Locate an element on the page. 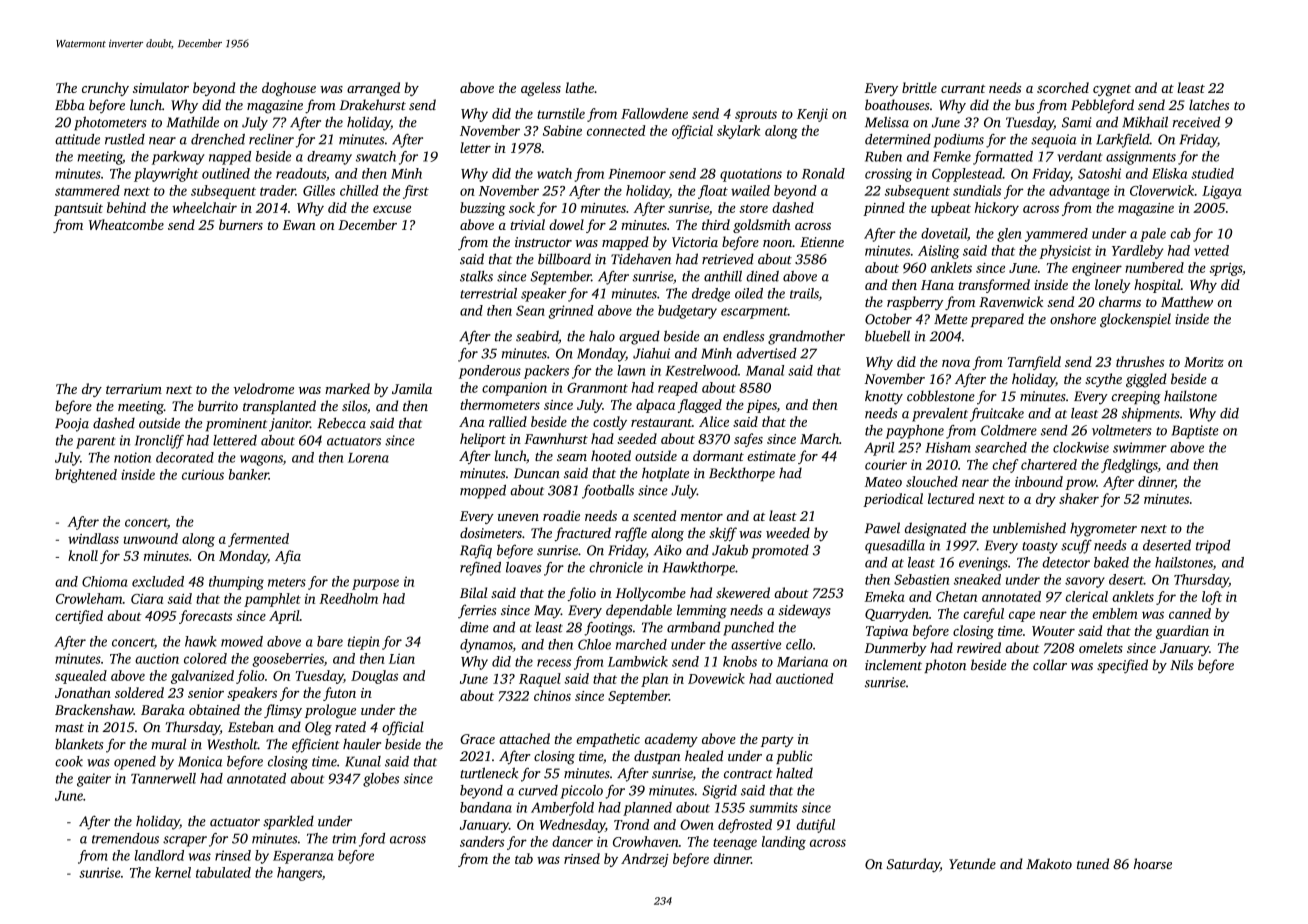 This page has height=924, width=1308. Pinemoor is located at coordinates (637, 173).
